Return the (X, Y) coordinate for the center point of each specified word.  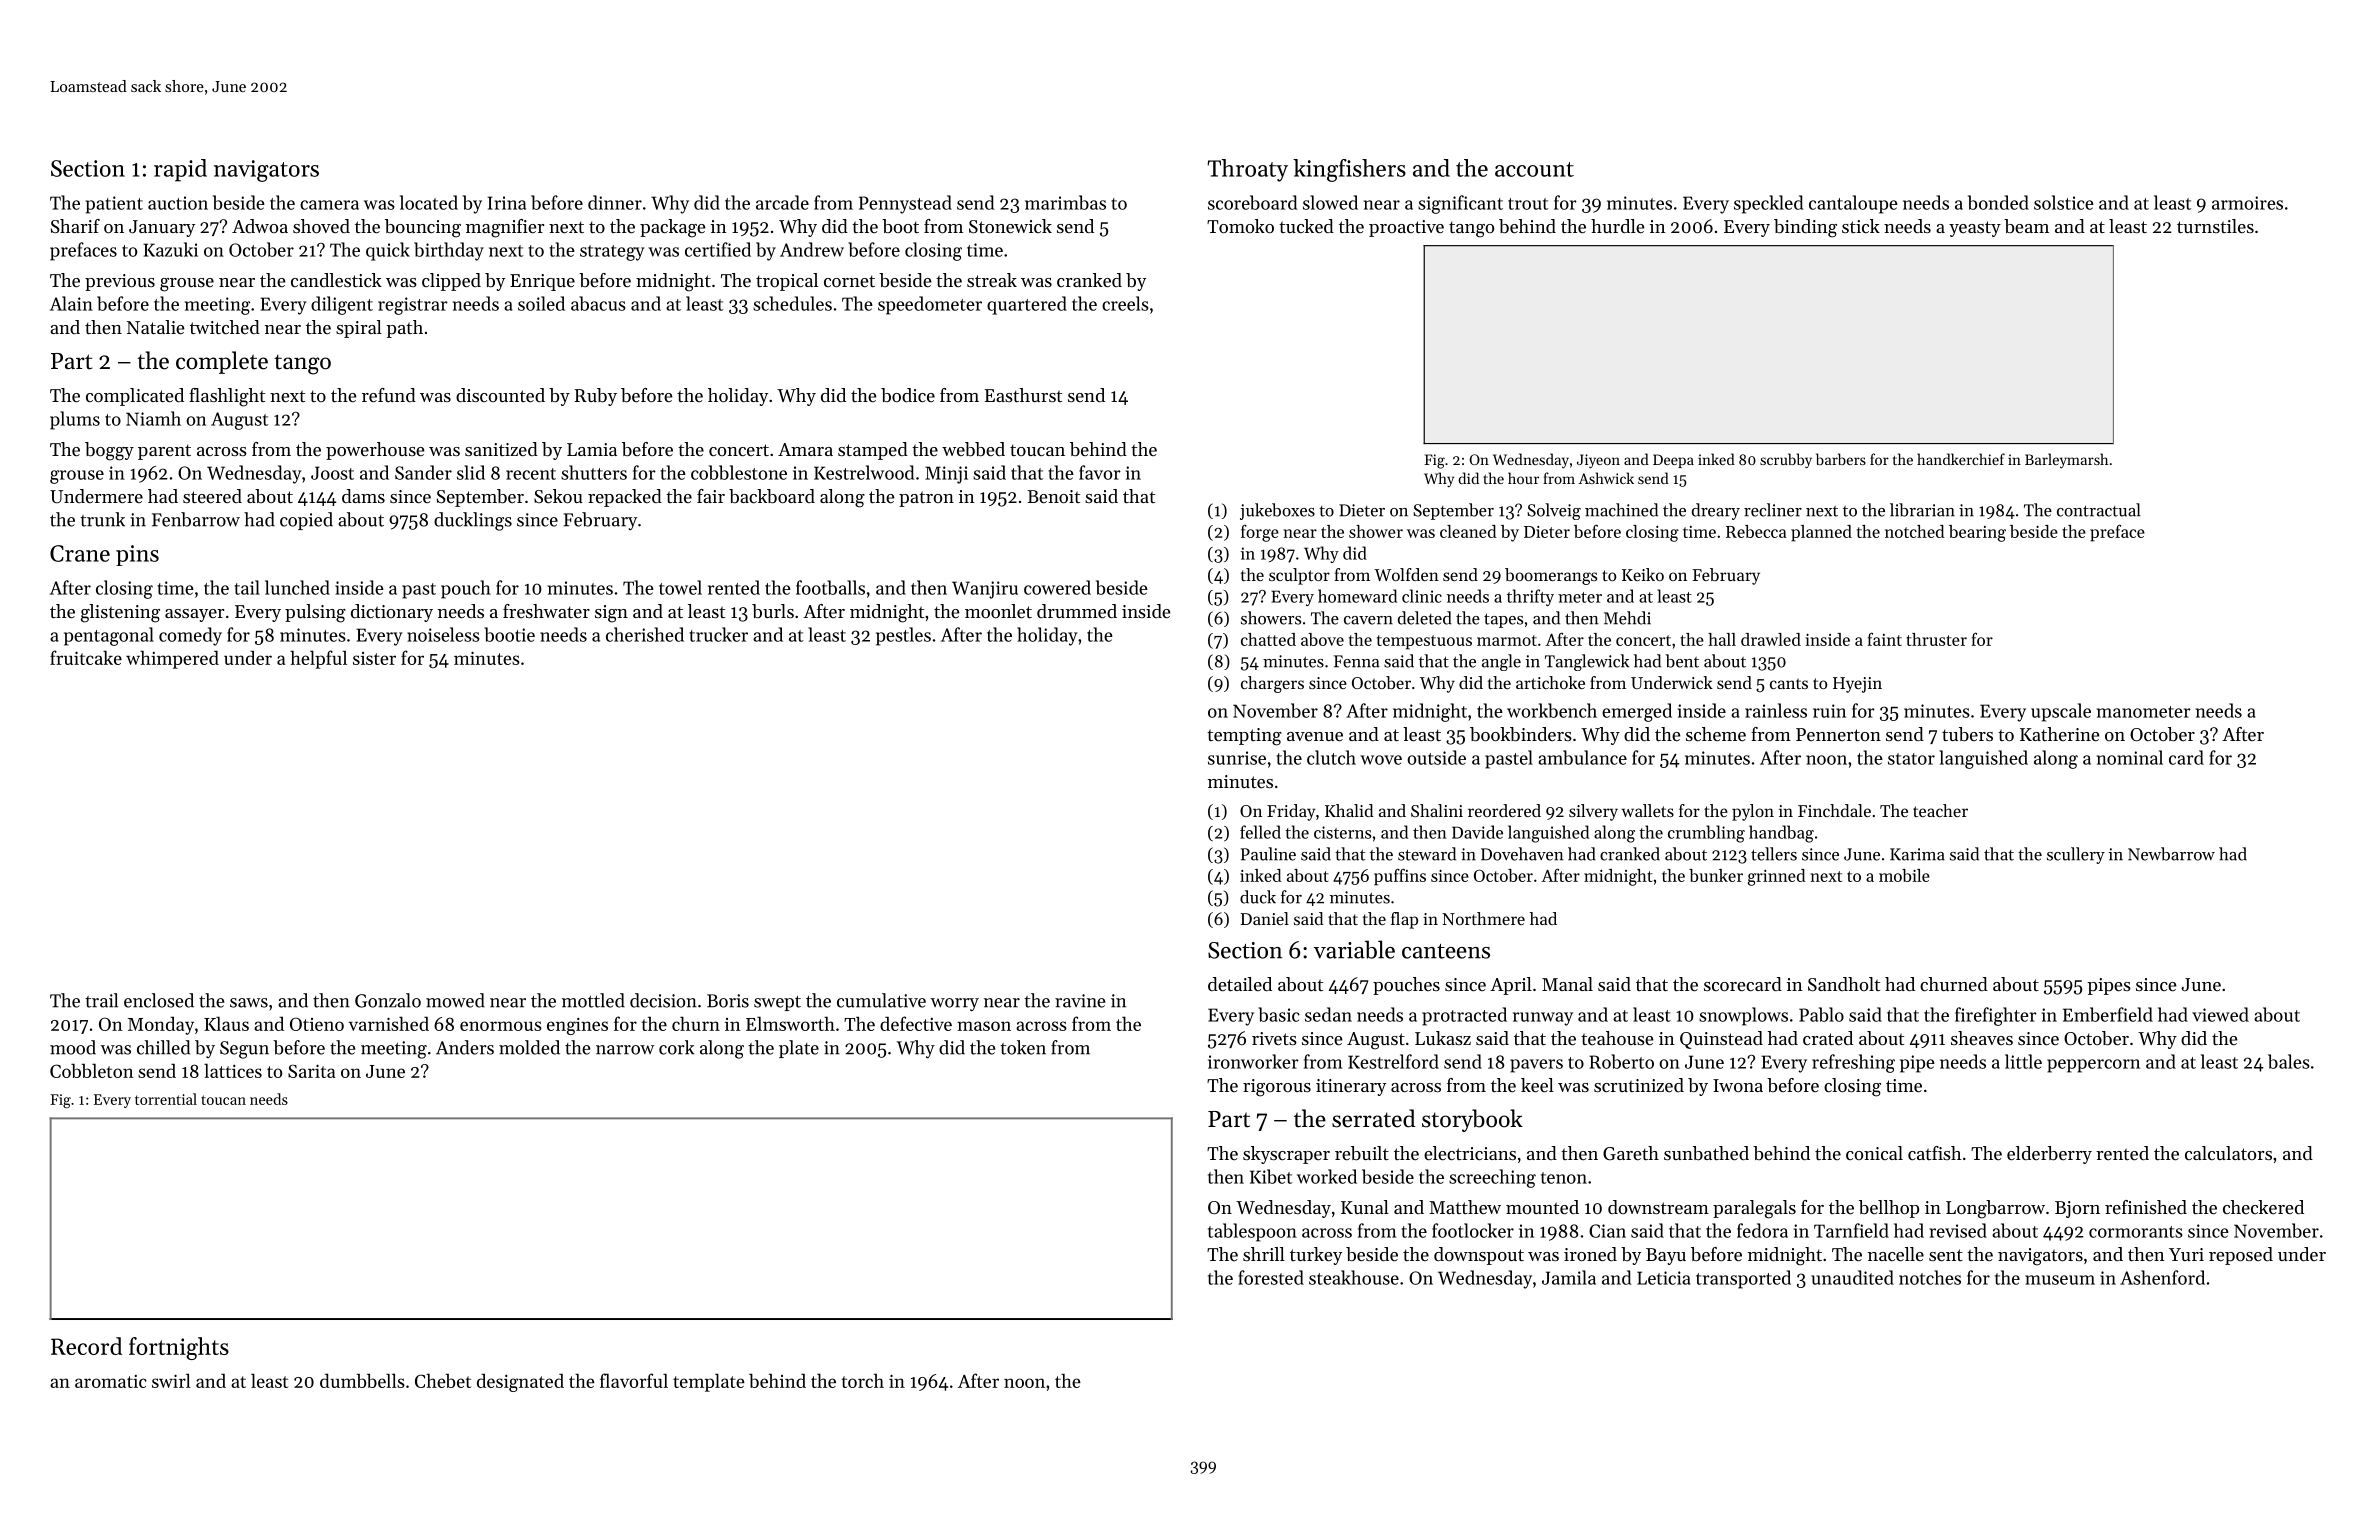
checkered (2263, 1207)
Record (86, 1346)
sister (374, 658)
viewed (2220, 1014)
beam (2026, 226)
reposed (2241, 1256)
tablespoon (1252, 1232)
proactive (1406, 228)
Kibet (1271, 1176)
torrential (166, 1099)
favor (1100, 472)
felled (1260, 832)
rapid (180, 170)
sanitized (501, 449)
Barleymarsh (2066, 460)
